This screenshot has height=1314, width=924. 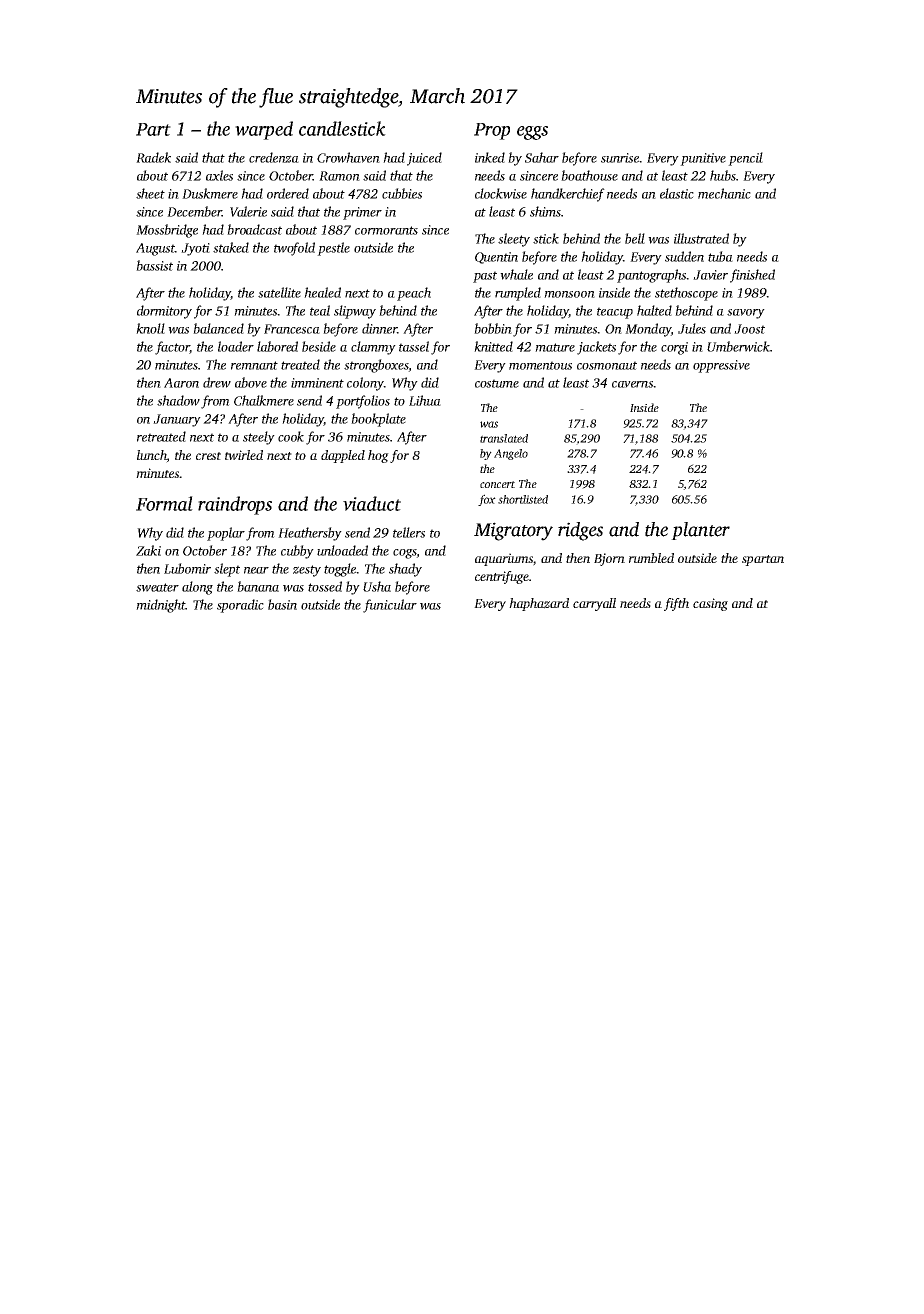 I want to click on August, so click(x=155, y=249).
